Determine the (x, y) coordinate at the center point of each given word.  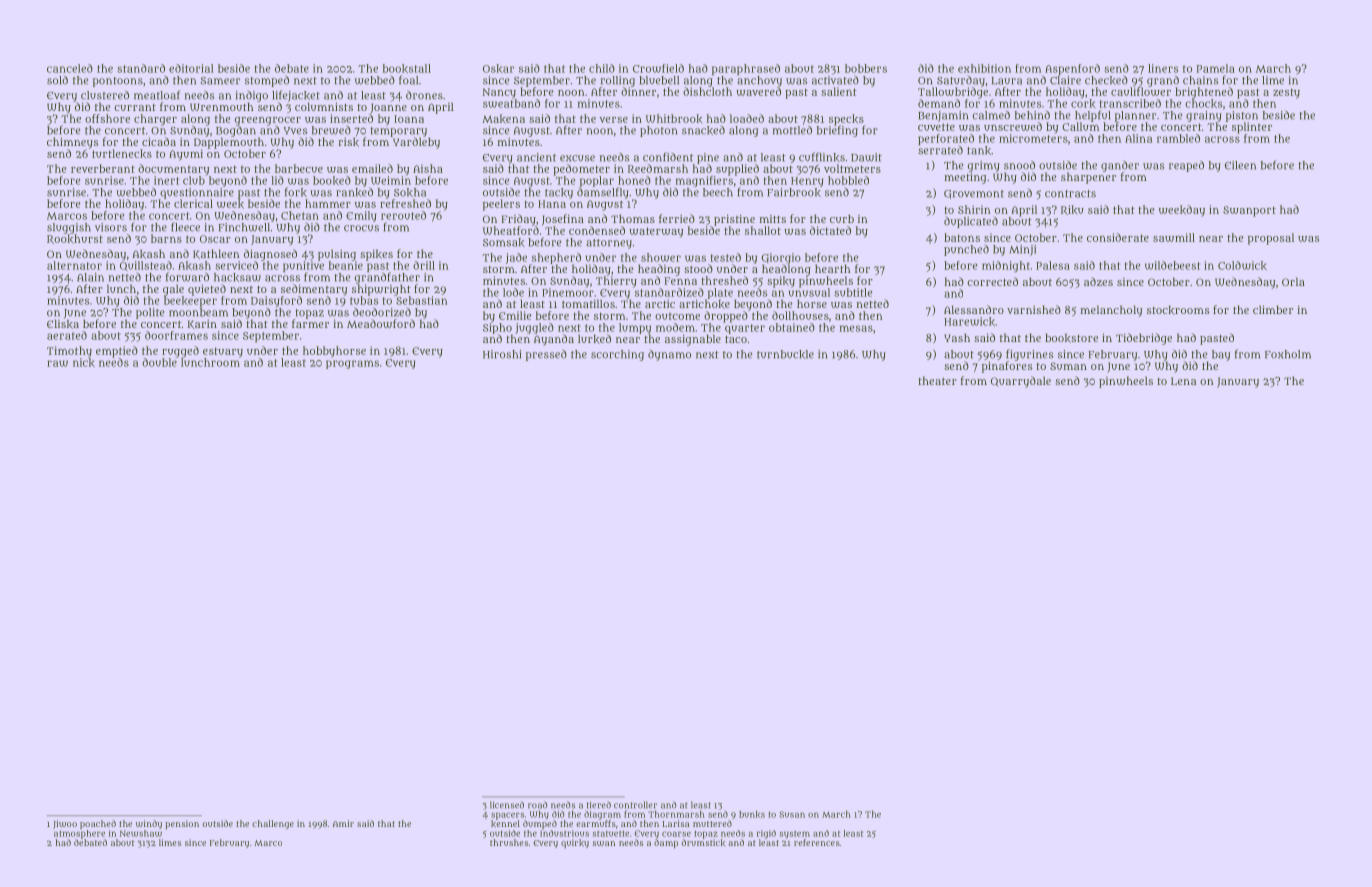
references (817, 842)
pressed (546, 355)
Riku (1072, 210)
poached (98, 824)
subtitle (853, 292)
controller (635, 805)
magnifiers (704, 181)
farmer (310, 323)
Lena (1183, 381)
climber (1273, 309)
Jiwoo (65, 824)
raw (57, 363)
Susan (792, 814)
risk (348, 142)
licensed (507, 805)
